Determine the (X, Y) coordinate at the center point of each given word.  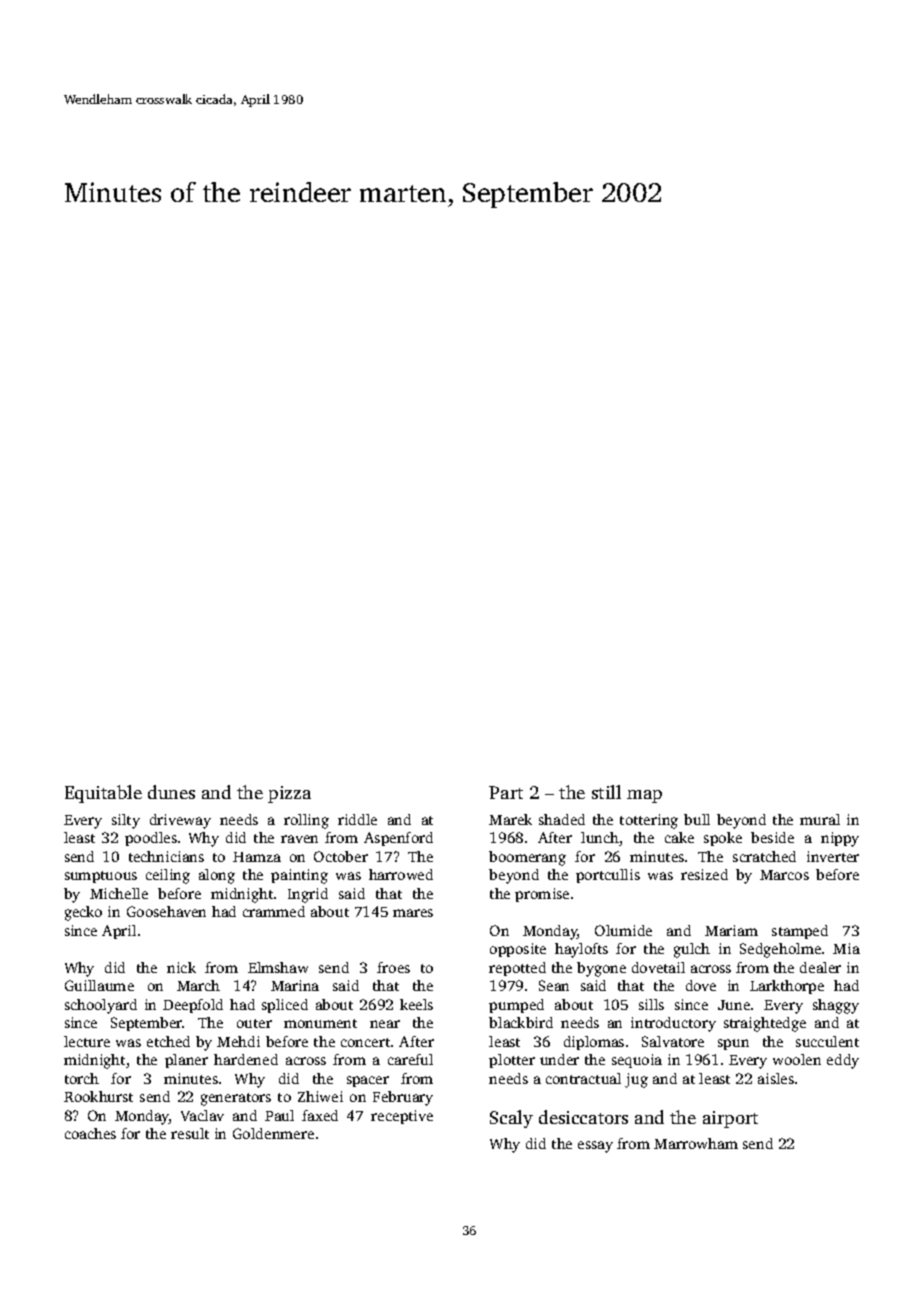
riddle (357, 819)
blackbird (521, 1022)
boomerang (527, 858)
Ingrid (308, 895)
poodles (151, 839)
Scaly (511, 1119)
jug (636, 1080)
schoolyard (101, 1006)
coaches (90, 1133)
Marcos (784, 875)
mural (820, 819)
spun (733, 1044)
